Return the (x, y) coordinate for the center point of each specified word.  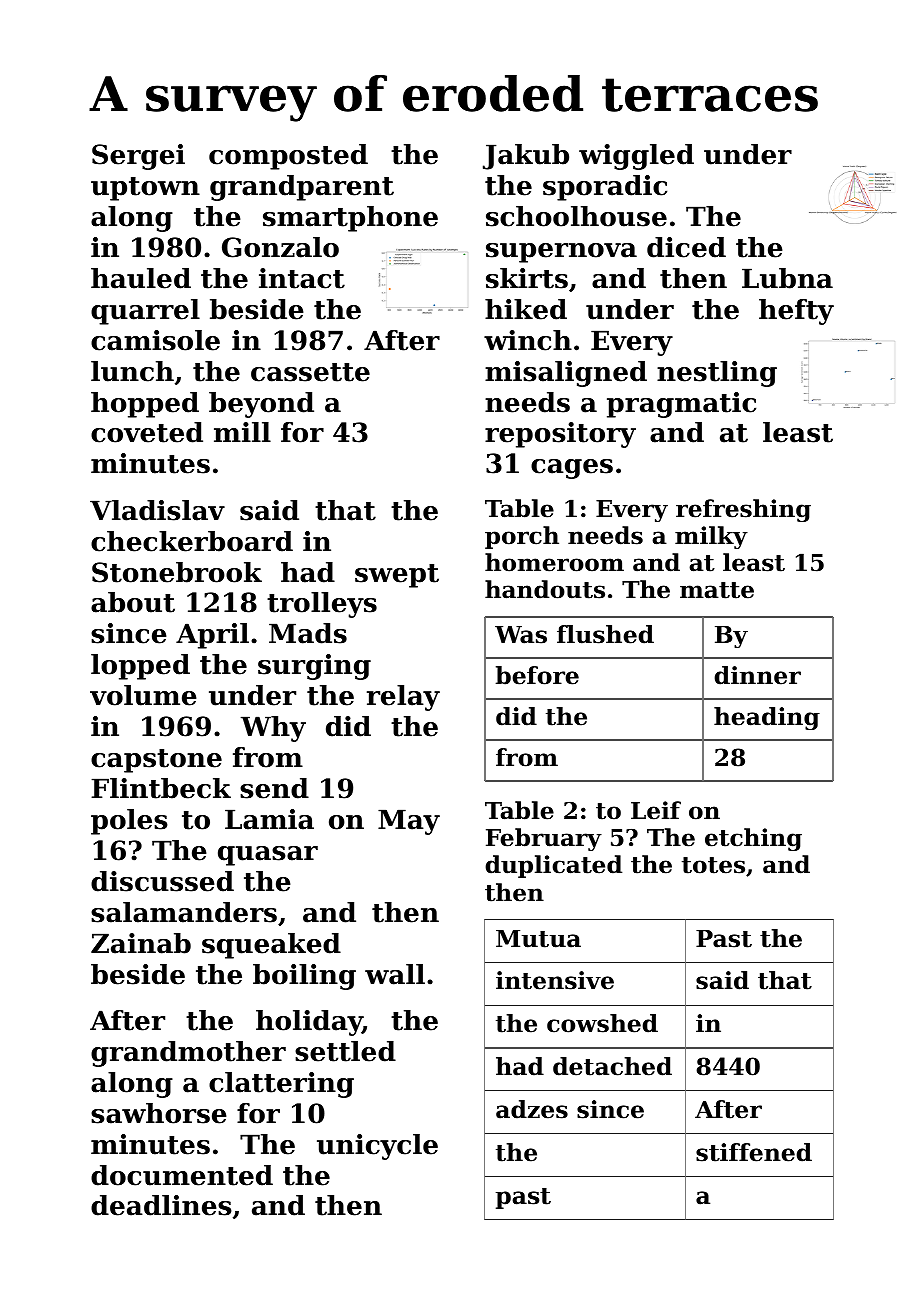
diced (686, 247)
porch (522, 537)
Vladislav (157, 510)
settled (345, 1051)
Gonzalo (280, 247)
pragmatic (681, 405)
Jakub (526, 157)
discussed (162, 881)
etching (753, 839)
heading (767, 718)
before (537, 675)
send (274, 788)
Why (273, 729)
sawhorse (159, 1113)
